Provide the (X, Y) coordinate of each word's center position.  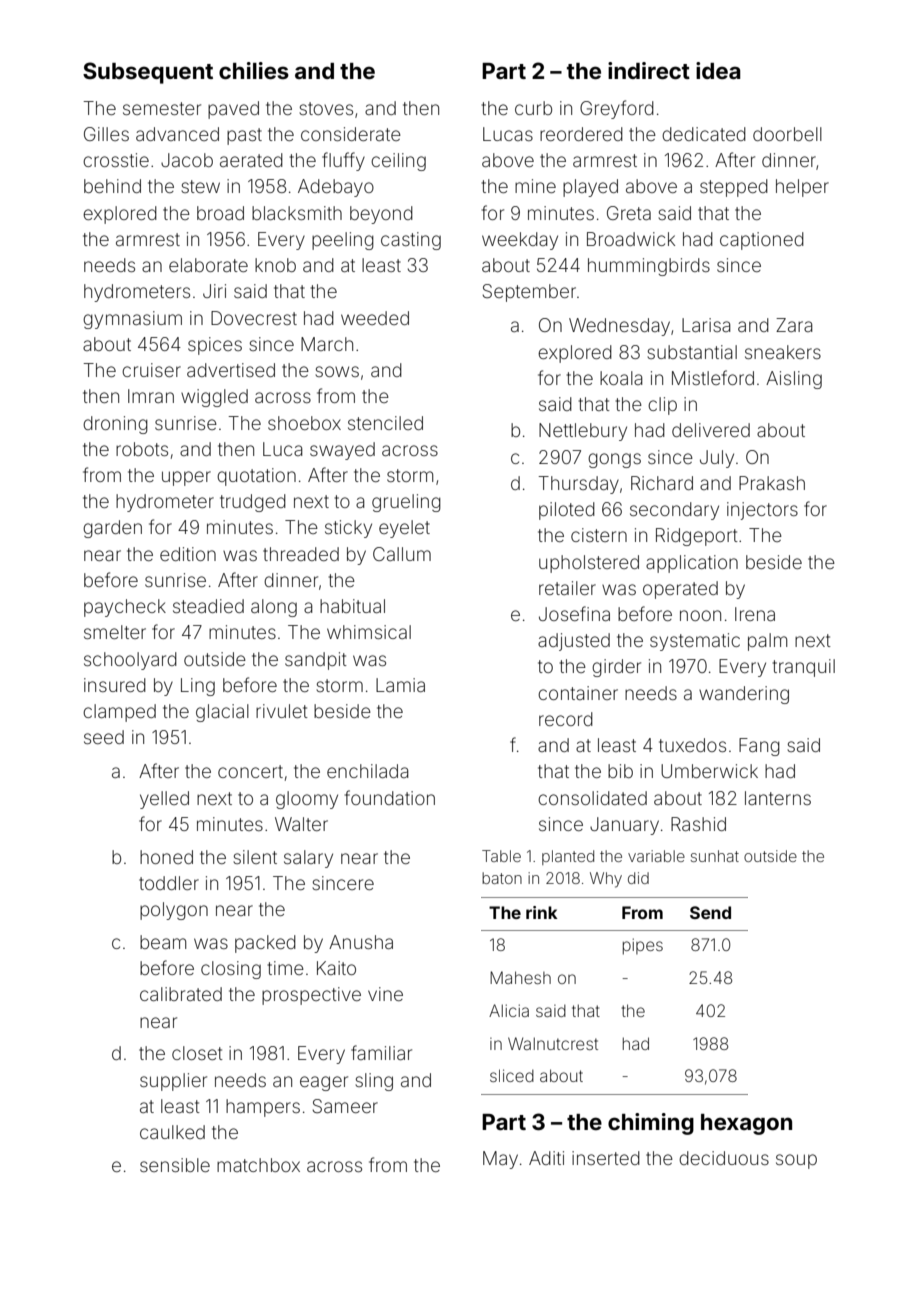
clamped (119, 713)
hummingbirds (649, 267)
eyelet (404, 529)
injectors (762, 511)
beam (163, 942)
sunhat (715, 856)
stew (201, 186)
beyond (381, 215)
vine (385, 994)
